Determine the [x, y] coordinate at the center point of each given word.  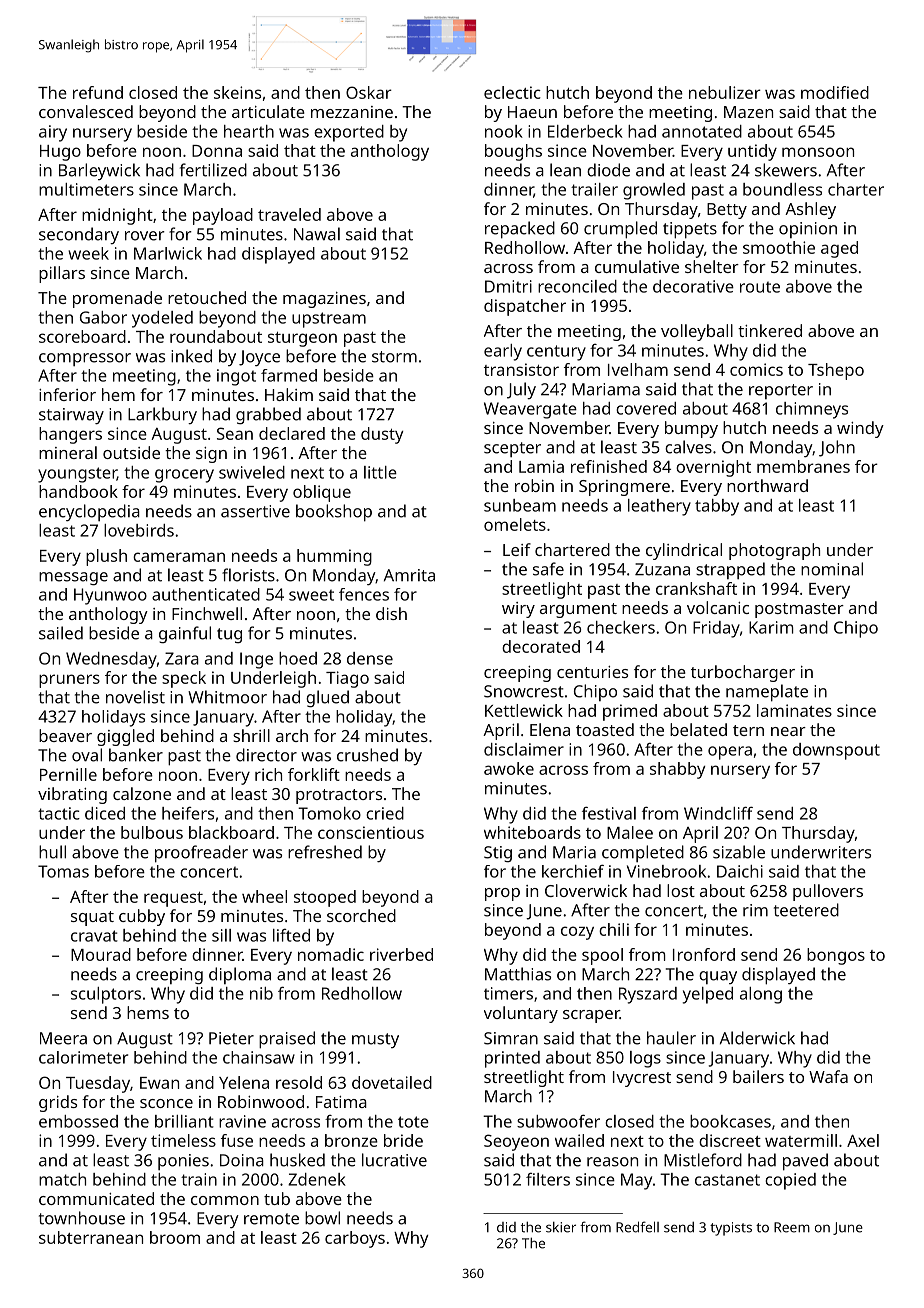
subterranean [91, 1237]
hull [52, 852]
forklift [314, 774]
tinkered [770, 330]
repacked [520, 230]
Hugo [60, 153]
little [380, 472]
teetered [806, 910]
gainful [185, 634]
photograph [774, 551]
